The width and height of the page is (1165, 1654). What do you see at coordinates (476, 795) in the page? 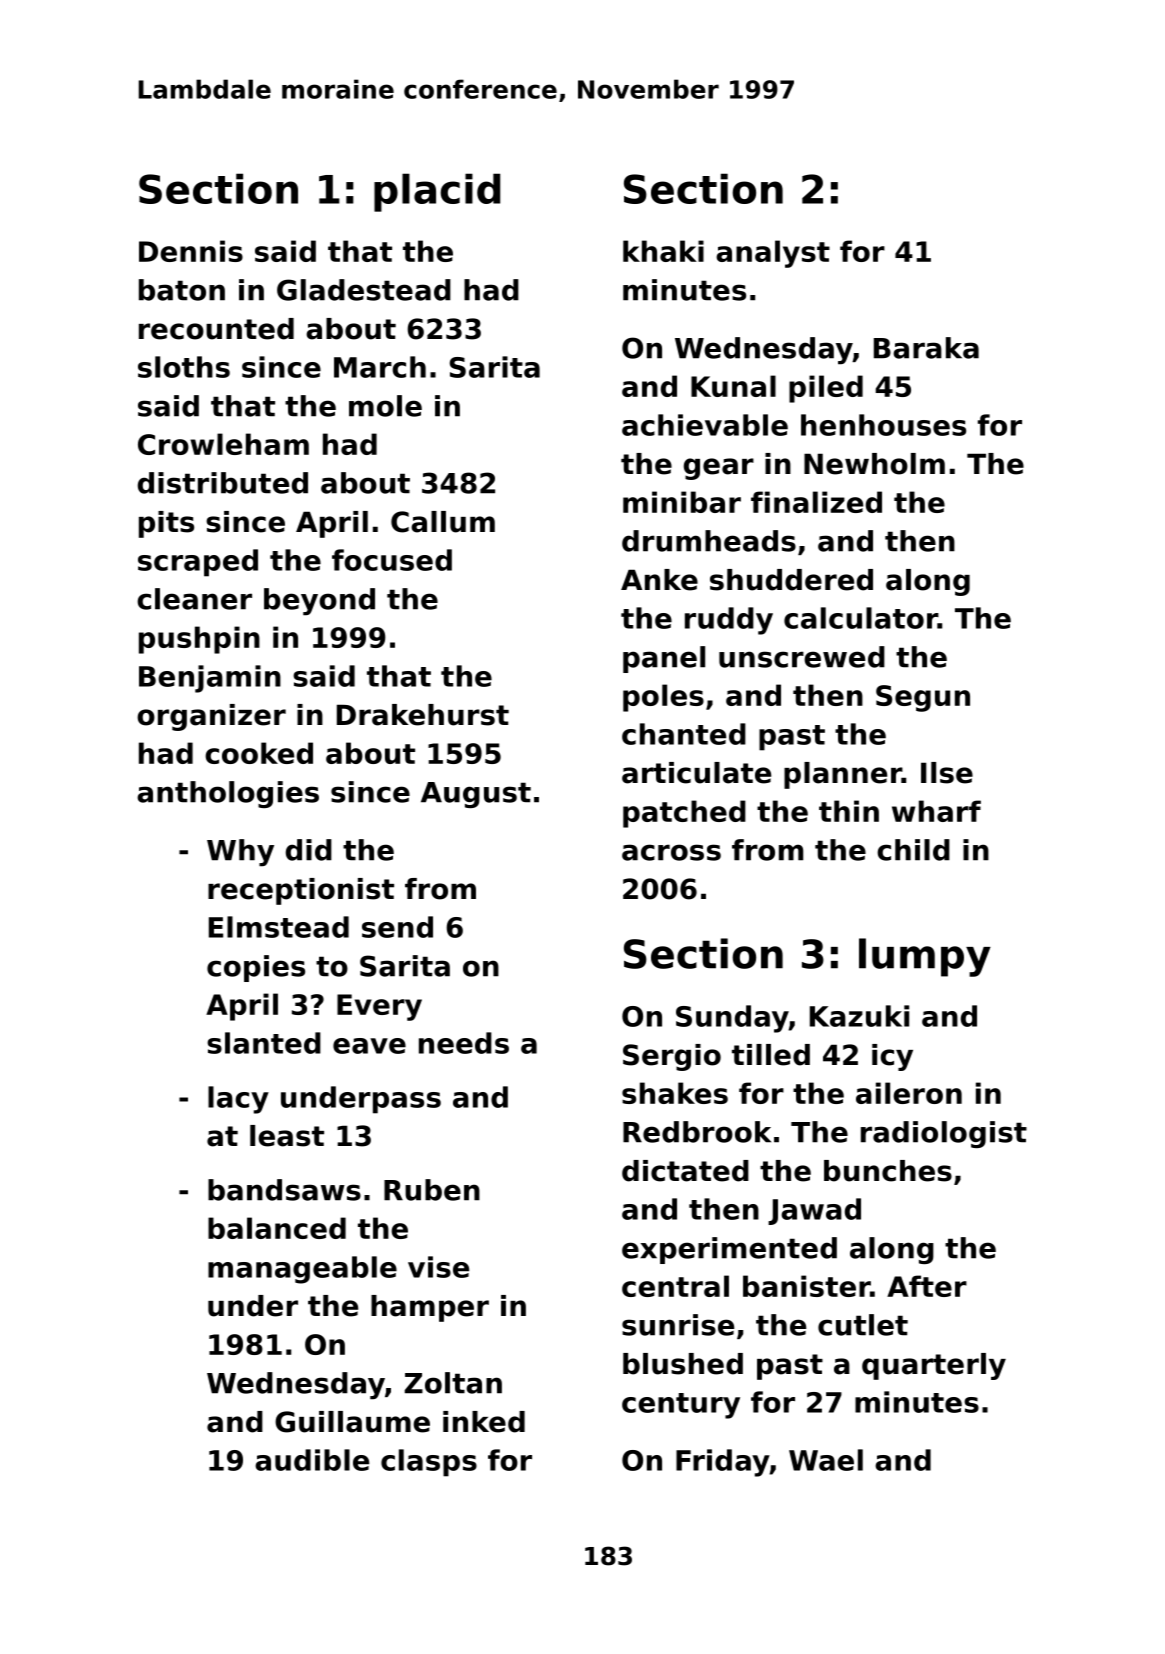
I see `August` at bounding box center [476, 795].
